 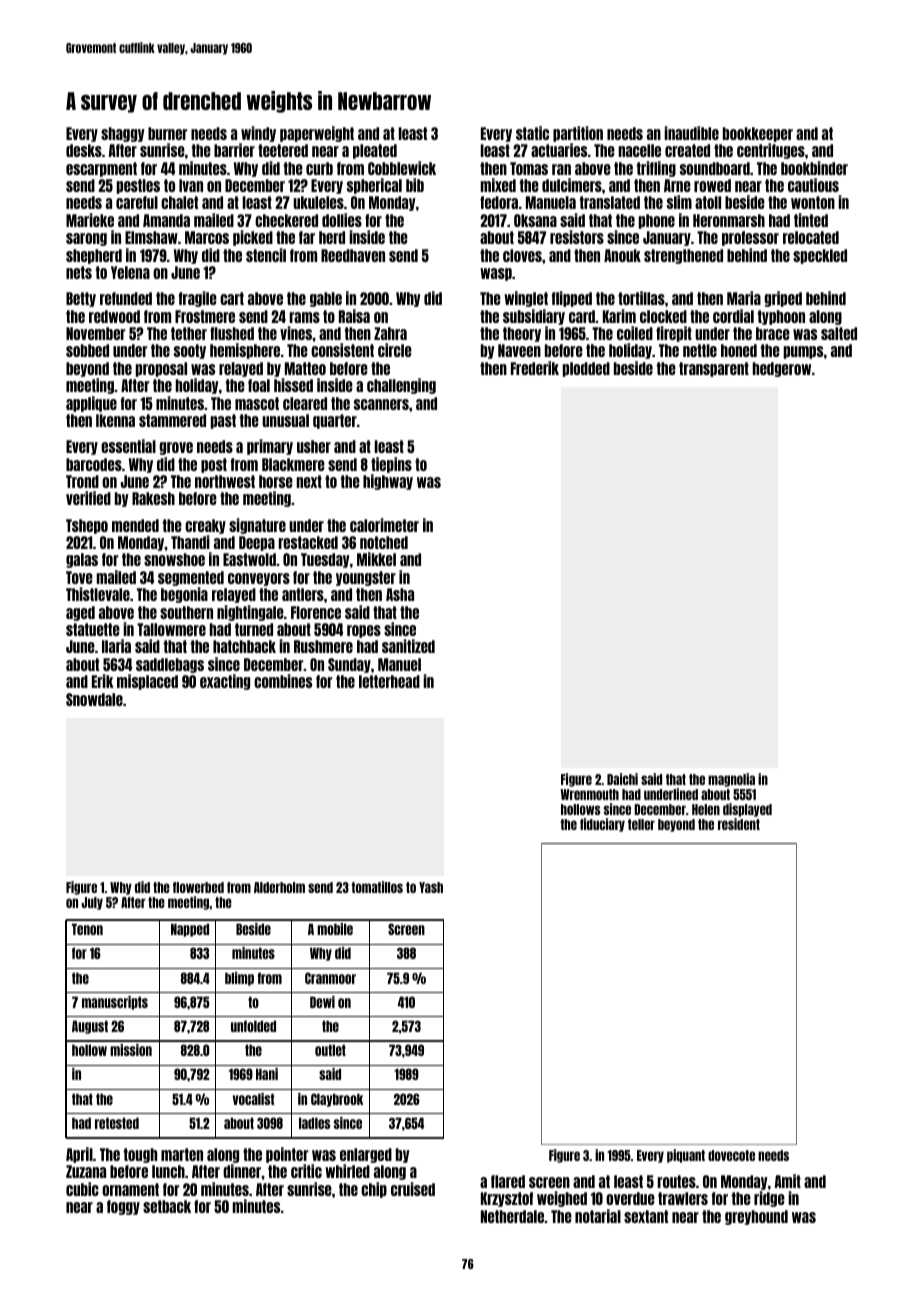 What do you see at coordinates (114, 316) in the screenshot?
I see `redwood` at bounding box center [114, 316].
